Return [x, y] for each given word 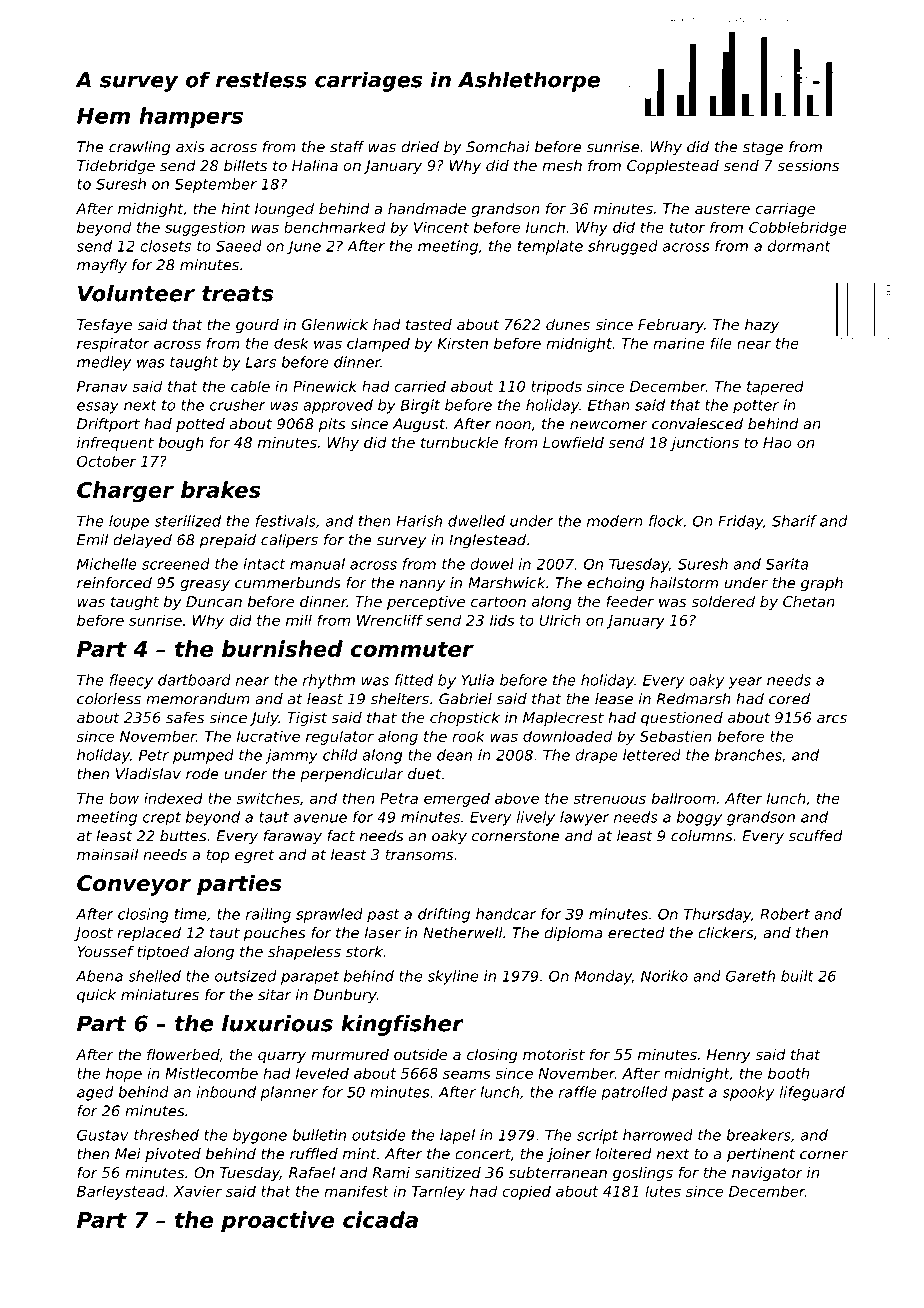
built [797, 976]
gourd [257, 326]
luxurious [277, 1023]
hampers [191, 117]
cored [789, 699]
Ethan [609, 405]
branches [748, 755]
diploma [573, 934]
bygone [260, 1136]
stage [763, 149]
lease [614, 699]
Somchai [498, 147]
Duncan [214, 601]
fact [341, 836]
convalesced [697, 424]
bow [124, 798]
